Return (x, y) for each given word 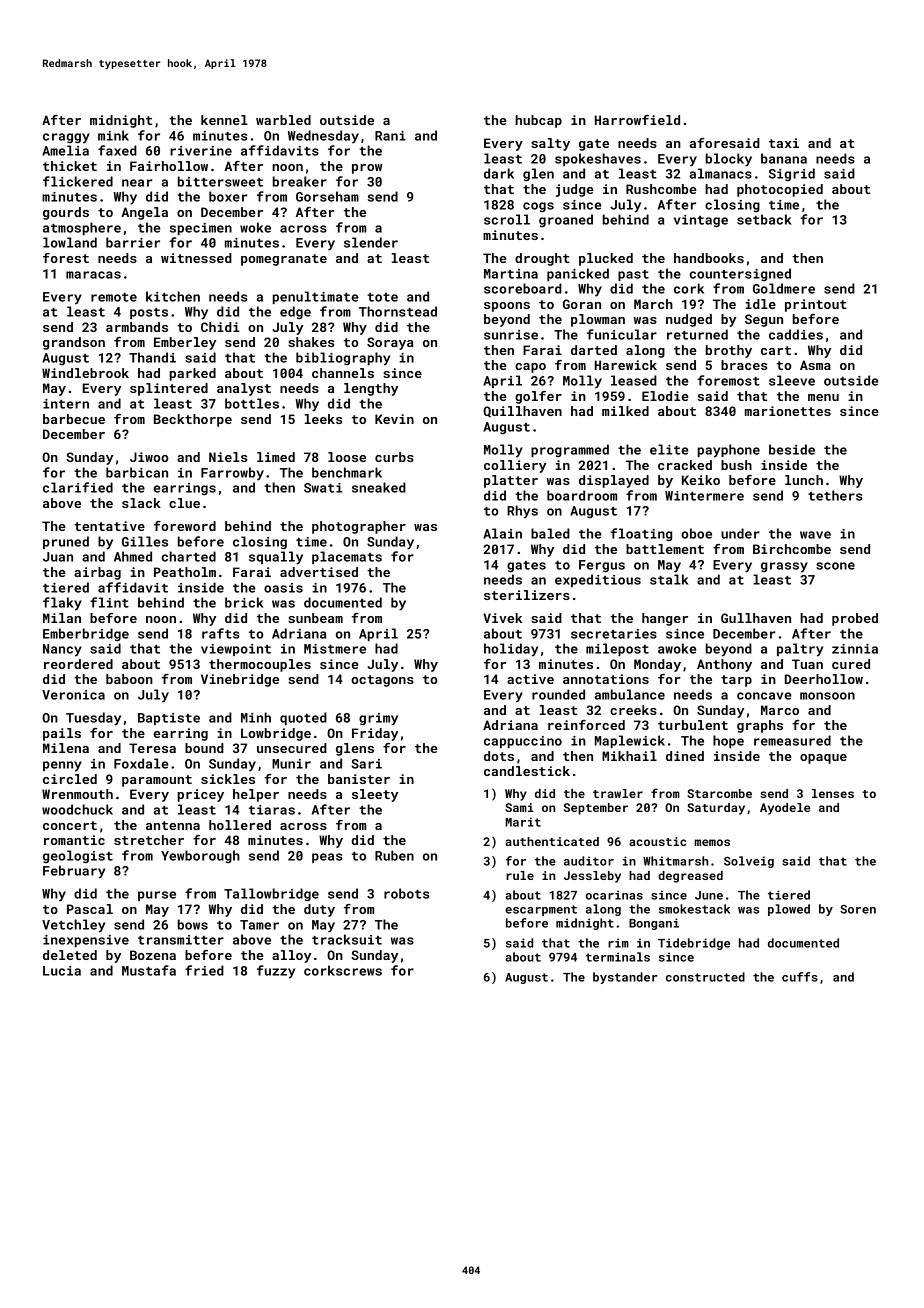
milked (625, 411)
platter (511, 481)
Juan (58, 557)
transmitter (181, 940)
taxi (784, 143)
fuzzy (276, 972)
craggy (66, 138)
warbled (283, 120)
